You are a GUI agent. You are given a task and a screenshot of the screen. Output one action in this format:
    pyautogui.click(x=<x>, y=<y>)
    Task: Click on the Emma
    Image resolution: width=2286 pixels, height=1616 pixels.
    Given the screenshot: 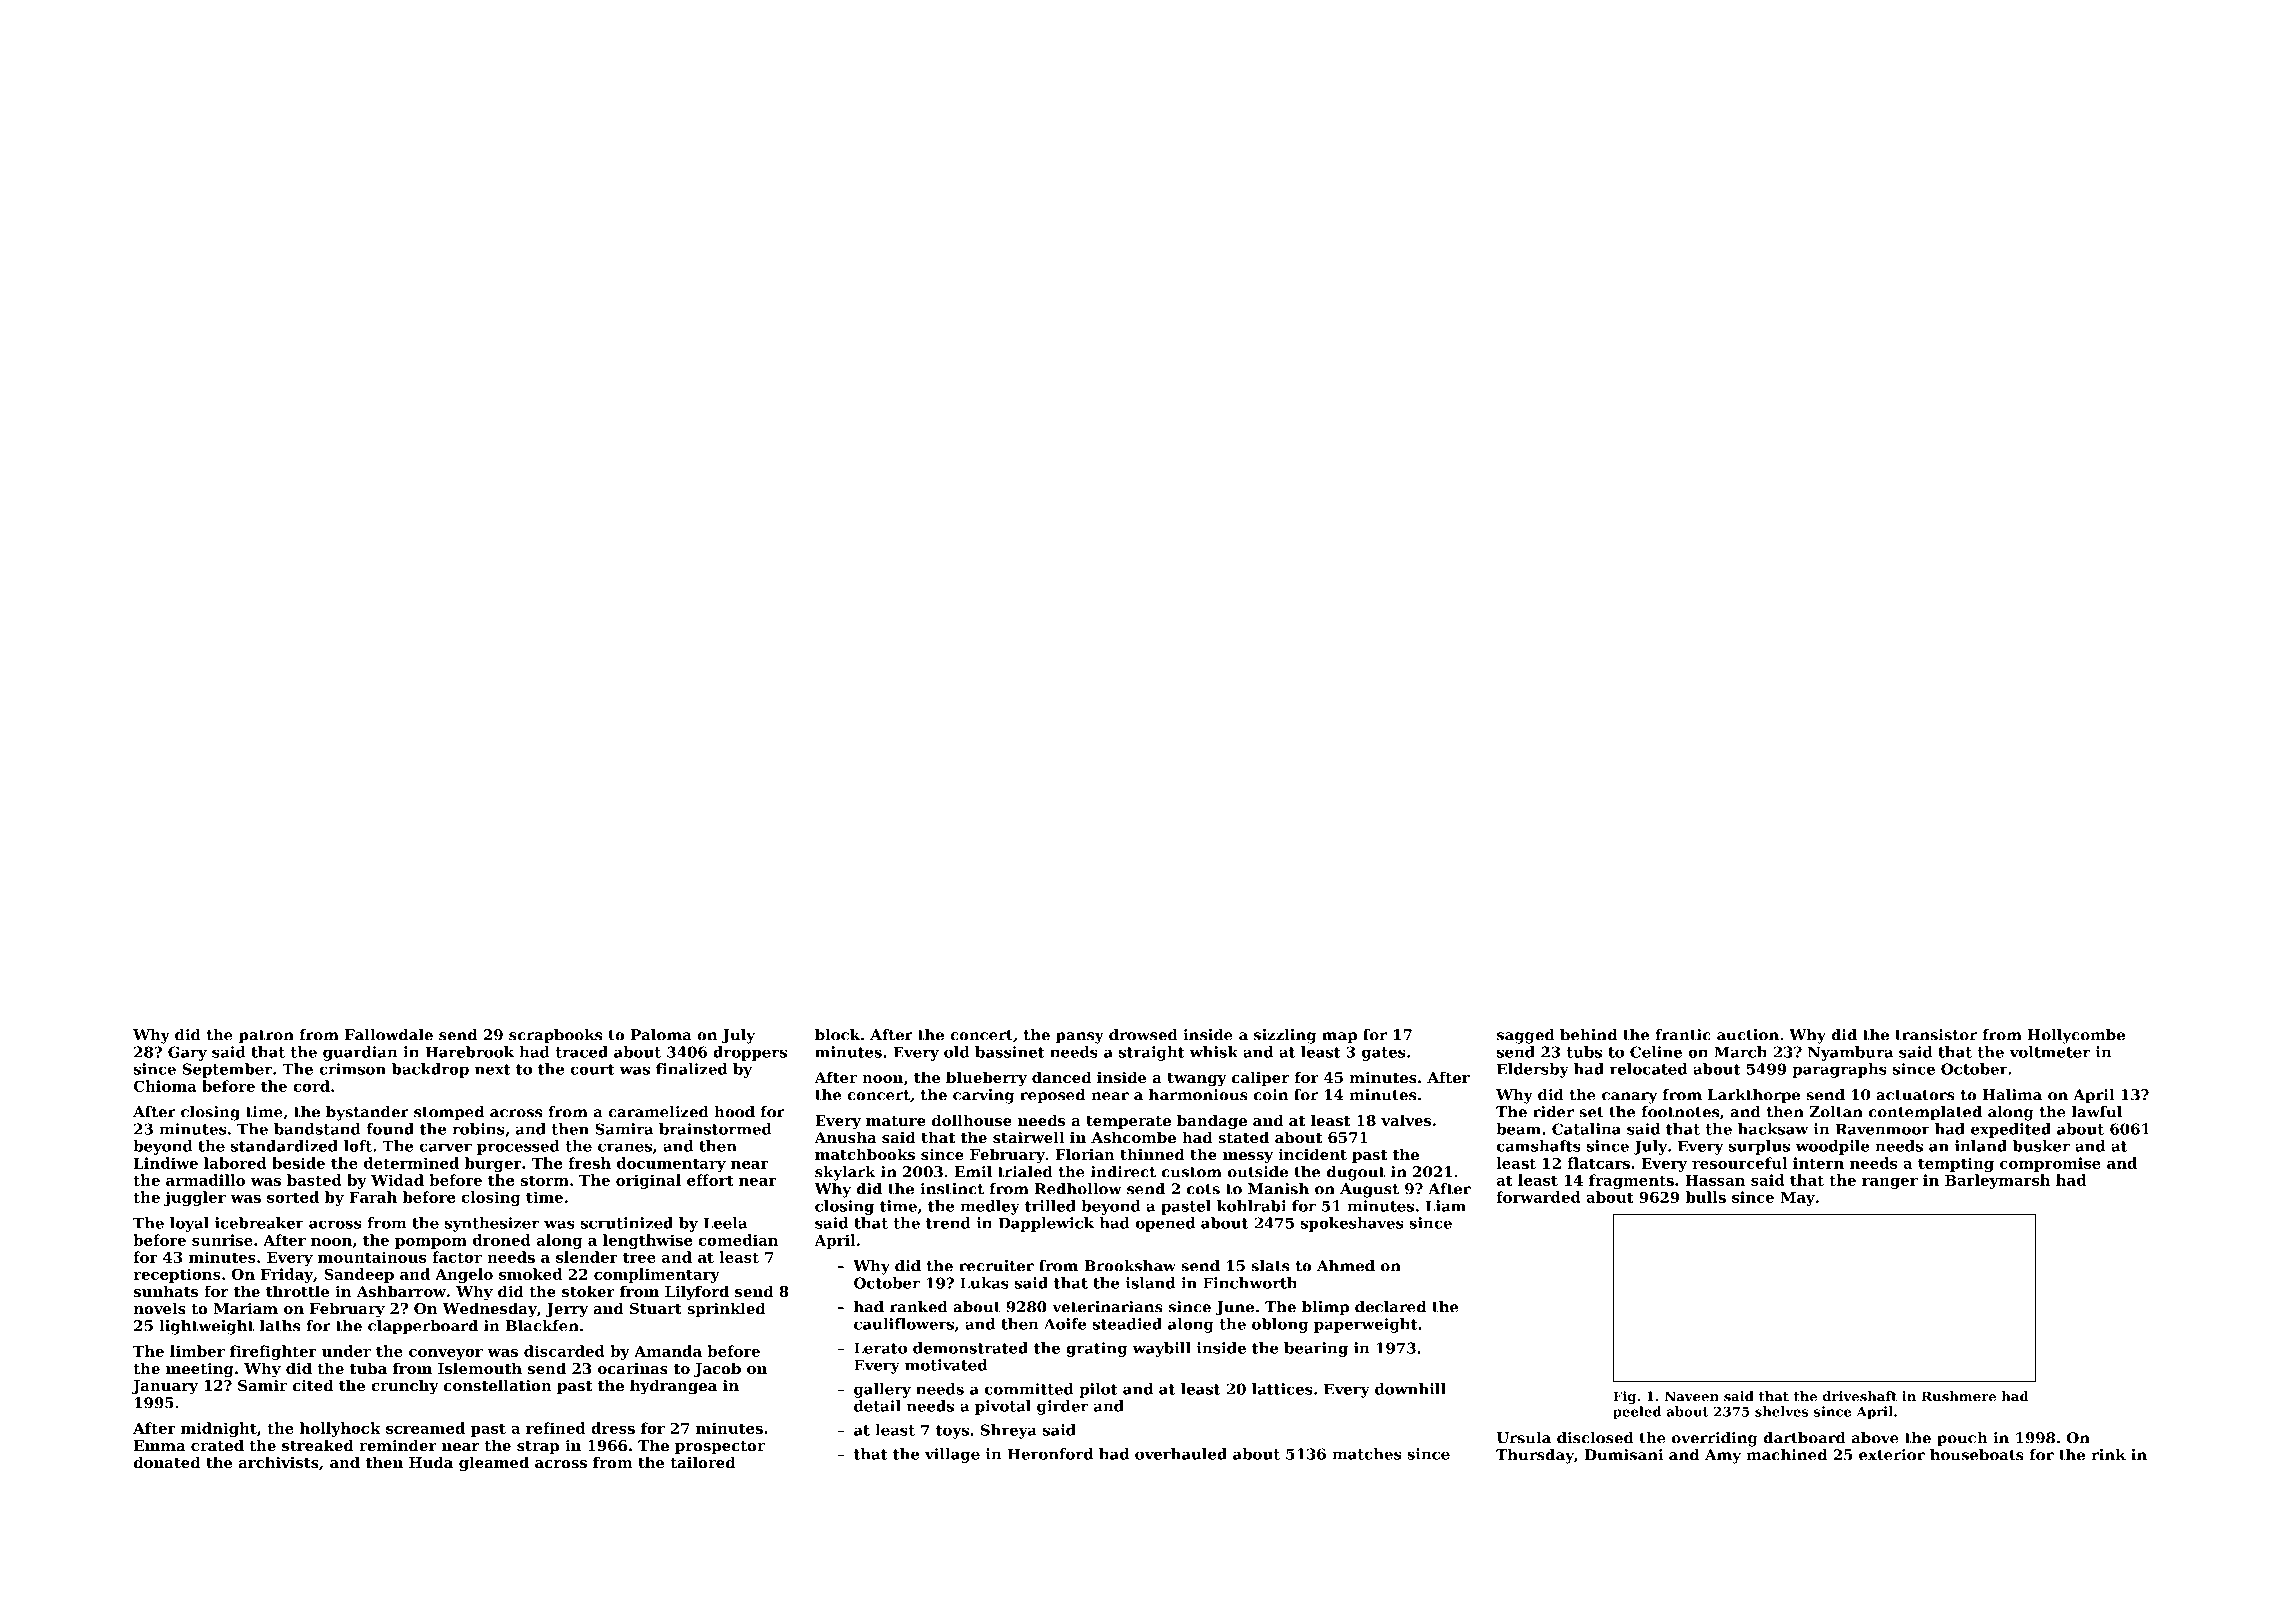 What is the action you would take?
    pyautogui.click(x=160, y=1445)
